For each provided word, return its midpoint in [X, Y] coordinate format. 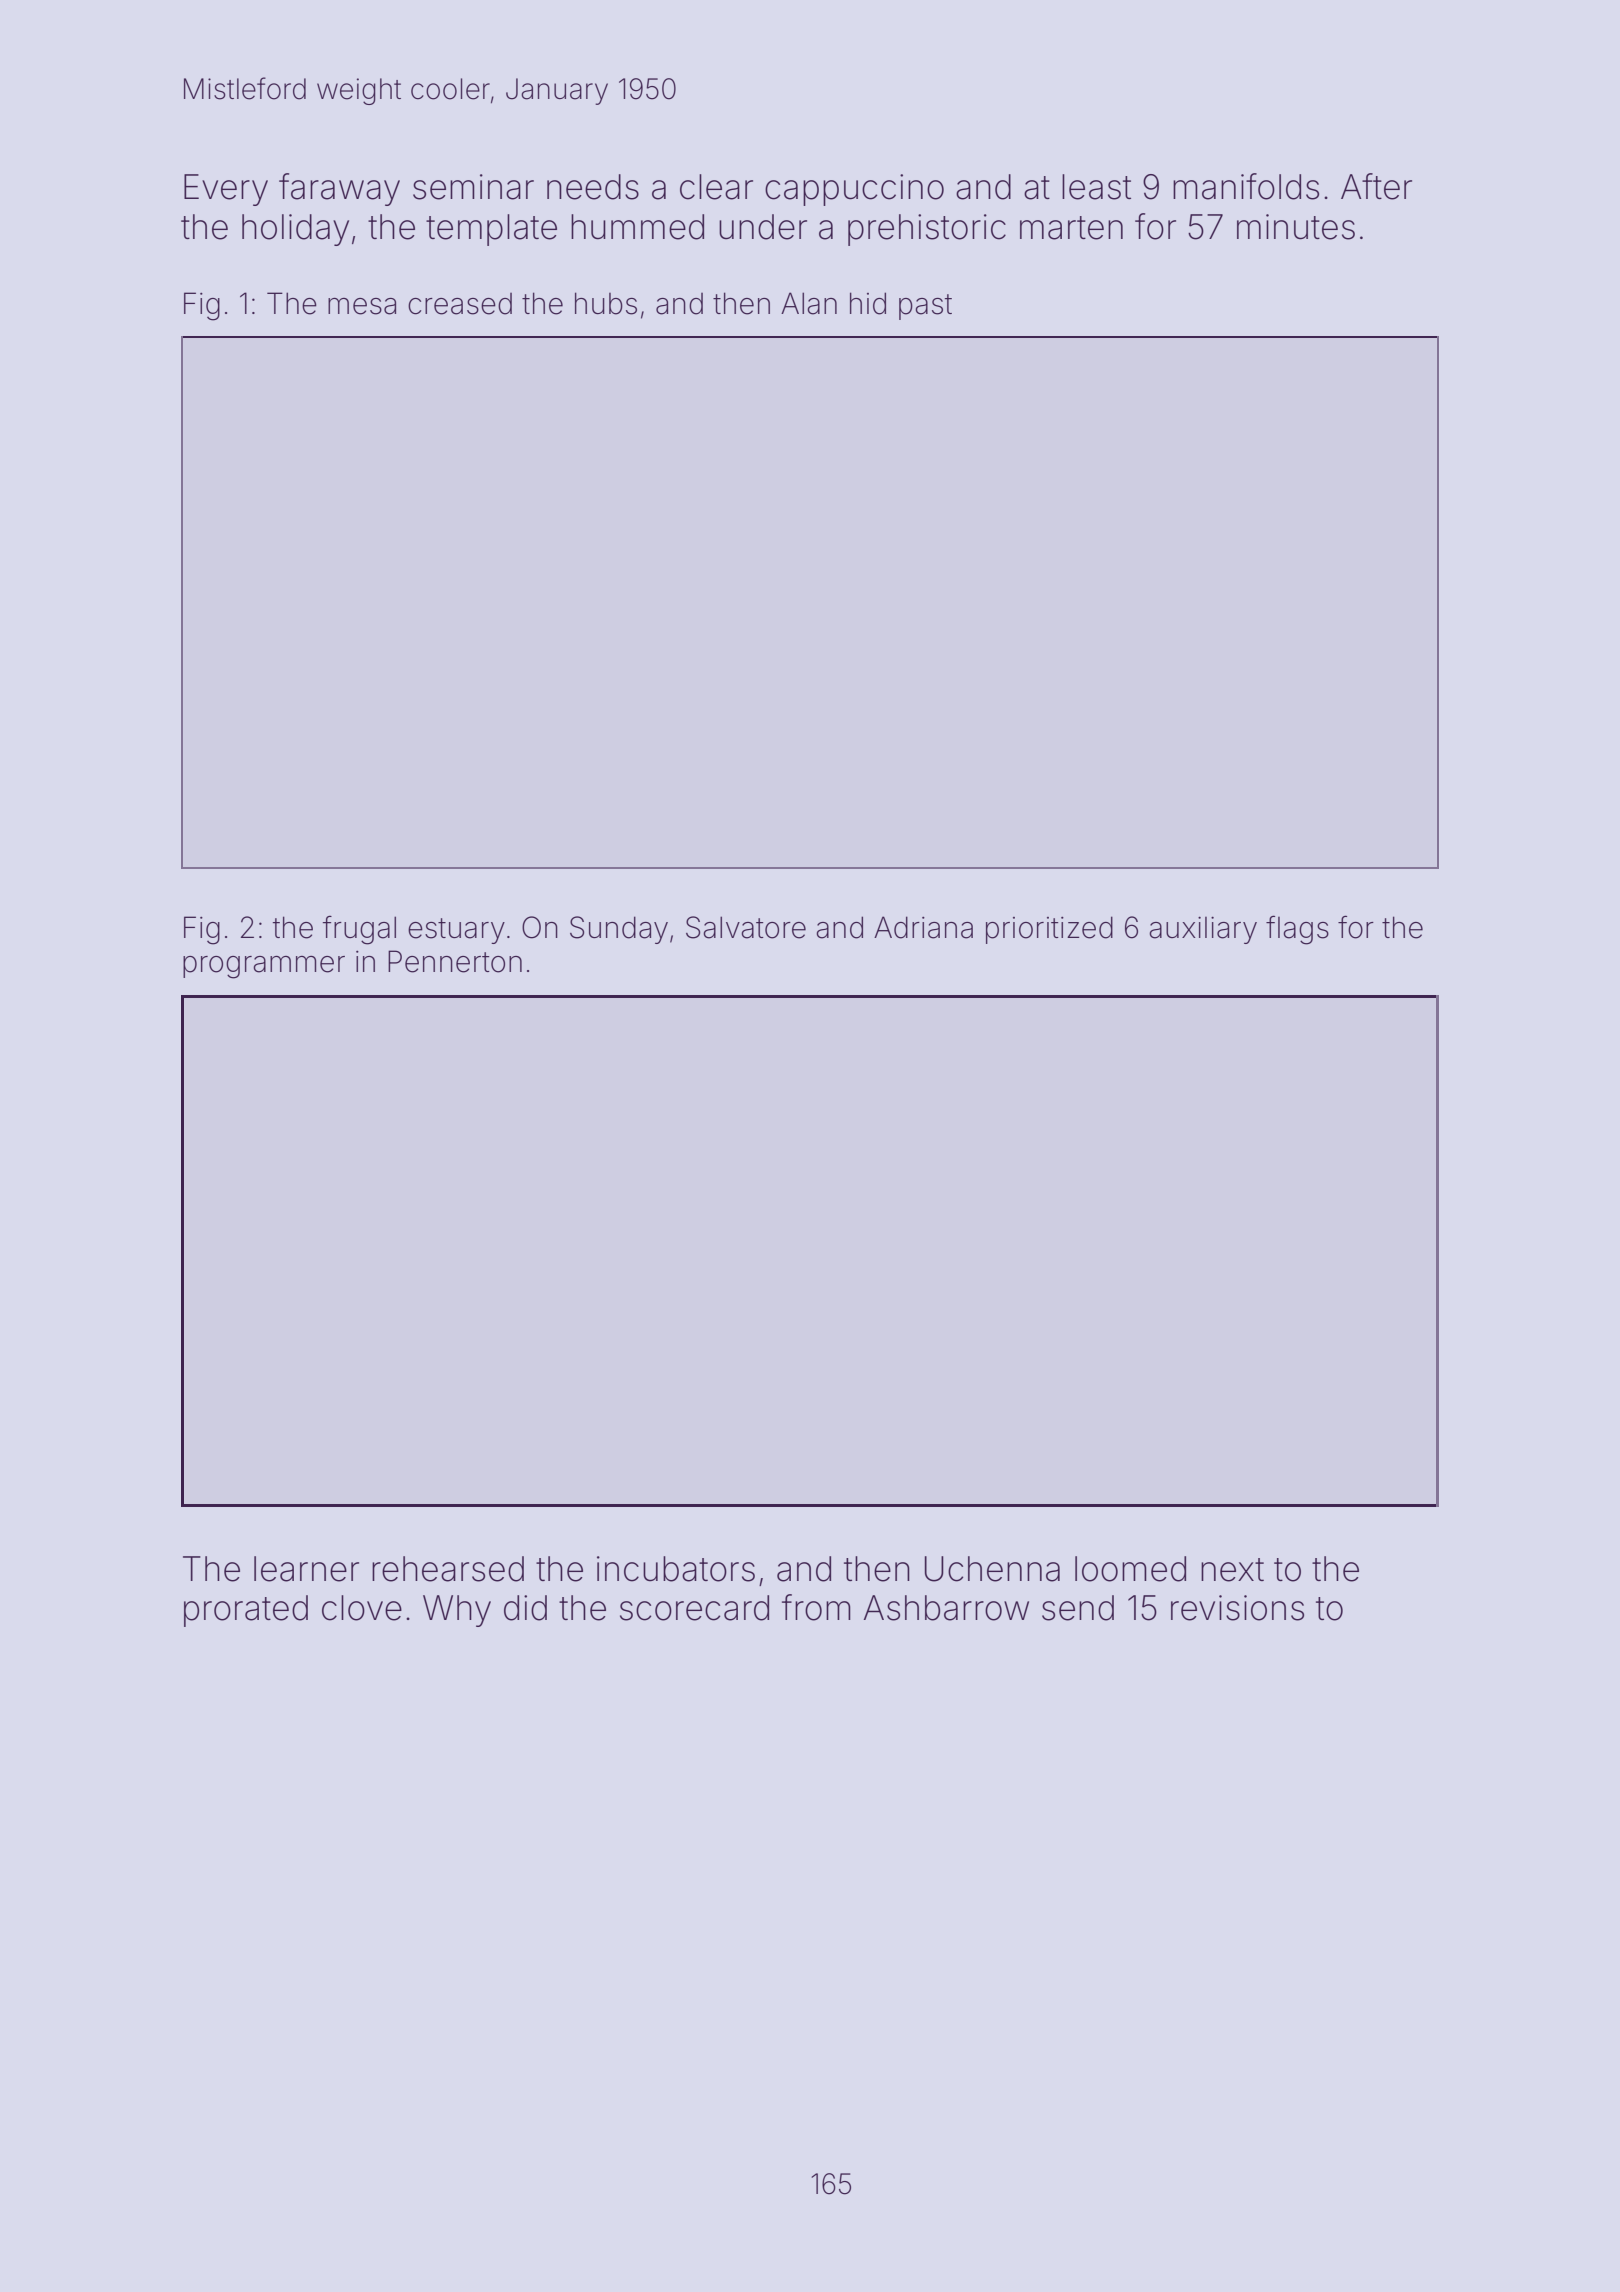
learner [306, 1569]
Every [226, 190]
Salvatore [746, 927]
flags [1297, 930]
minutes [1296, 227]
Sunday [619, 930]
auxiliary [1203, 930]
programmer [264, 967]
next [1232, 1570]
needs [593, 187]
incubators [676, 1569]
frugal [359, 930]
